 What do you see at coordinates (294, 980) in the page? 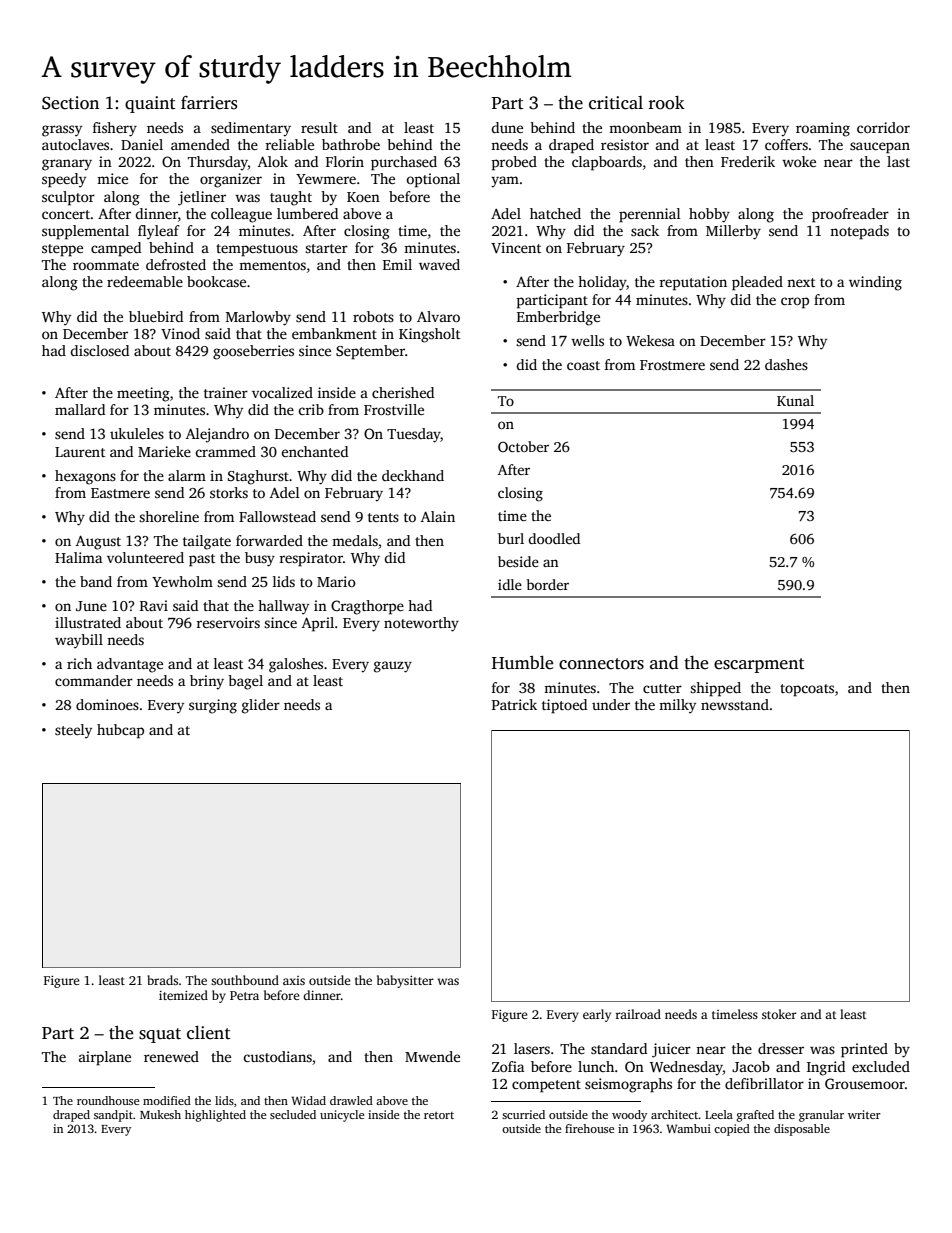
I see `axis` at bounding box center [294, 980].
